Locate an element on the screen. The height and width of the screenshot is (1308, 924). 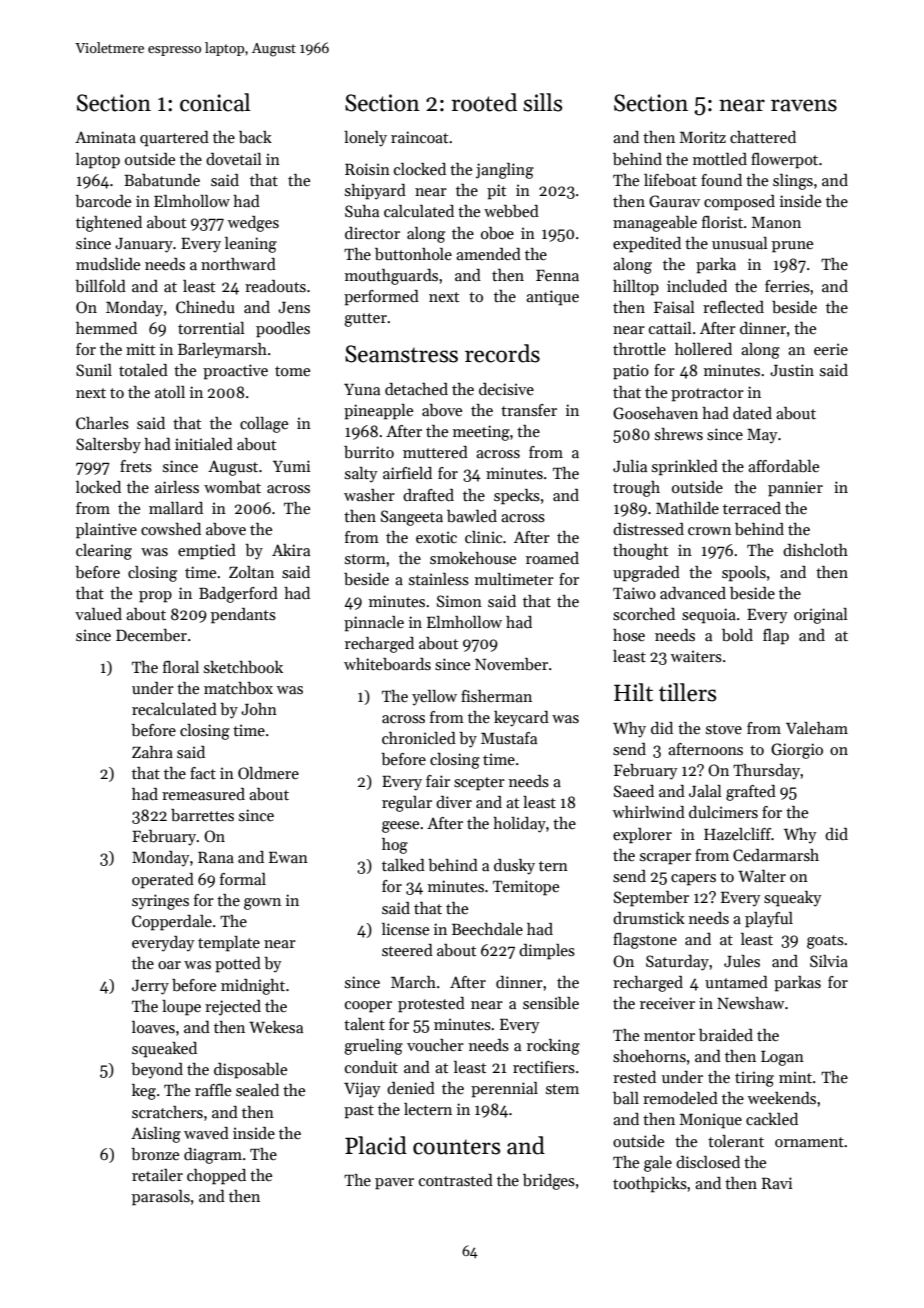
conical is located at coordinates (215, 102).
